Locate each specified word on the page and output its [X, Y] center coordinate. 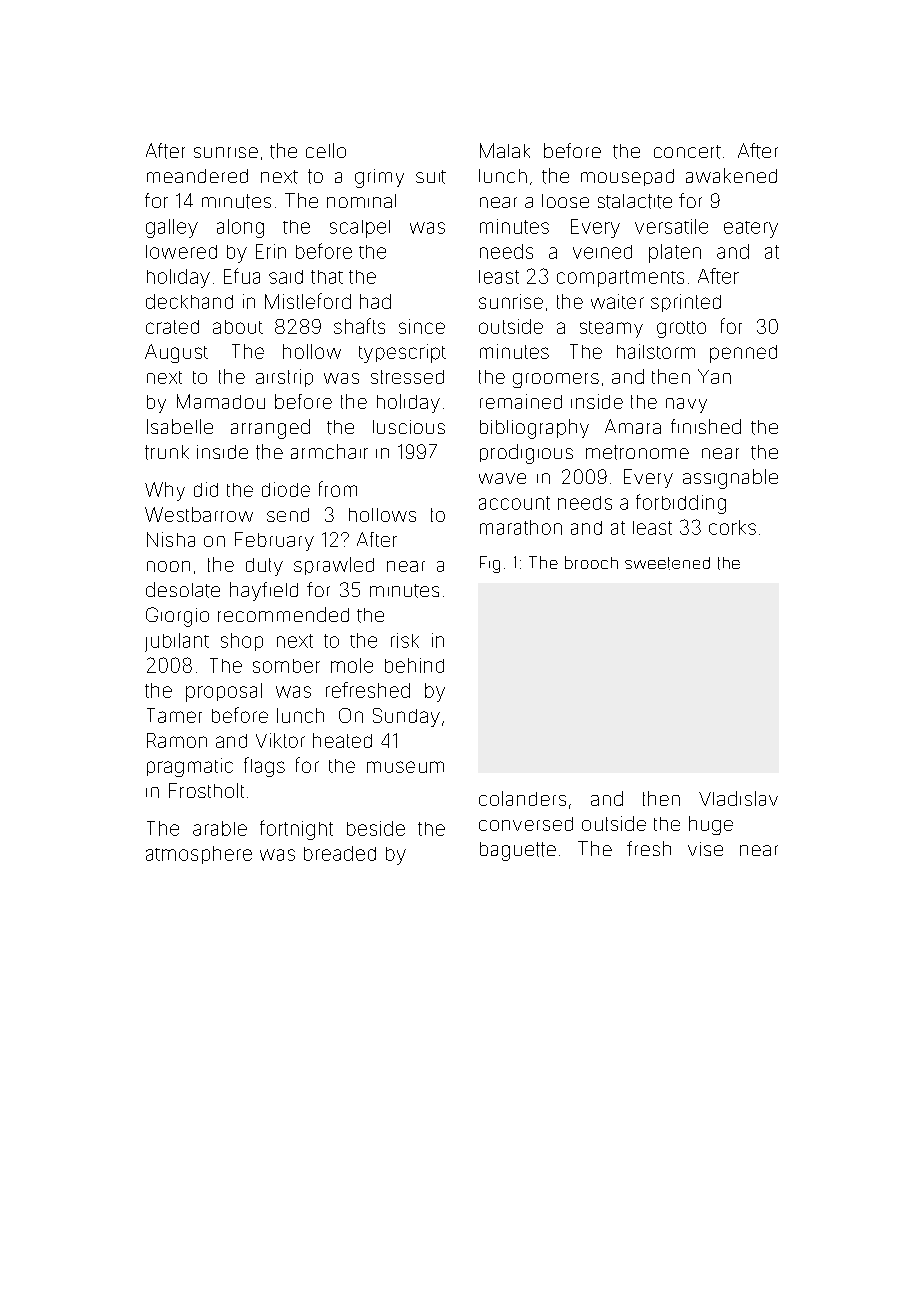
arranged [270, 429]
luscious [409, 427]
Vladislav [738, 798]
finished [706, 426]
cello [326, 150]
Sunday [406, 717]
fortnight [296, 830]
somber [286, 666]
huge [711, 825]
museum [405, 767]
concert [687, 152]
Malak [505, 150]
